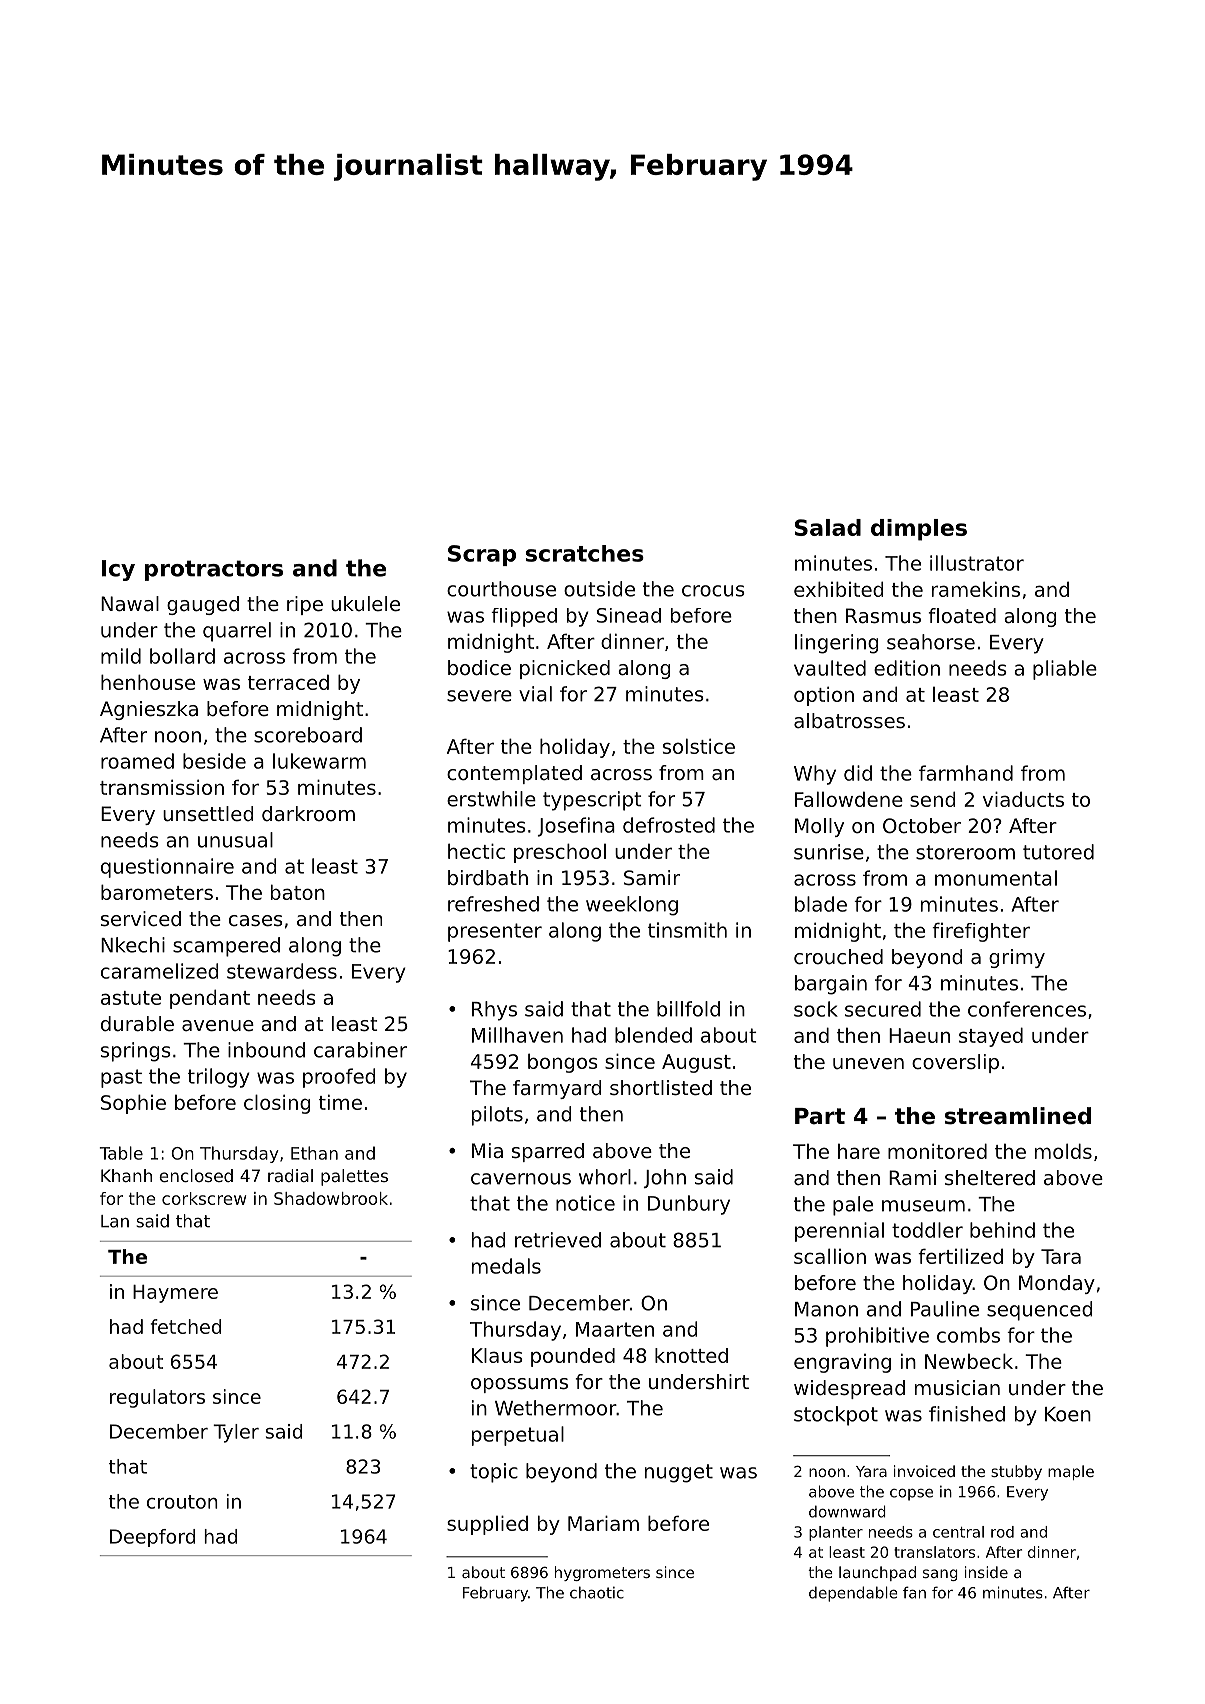 This screenshot has height=1704, width=1205. I want to click on Nkechi, so click(133, 945).
